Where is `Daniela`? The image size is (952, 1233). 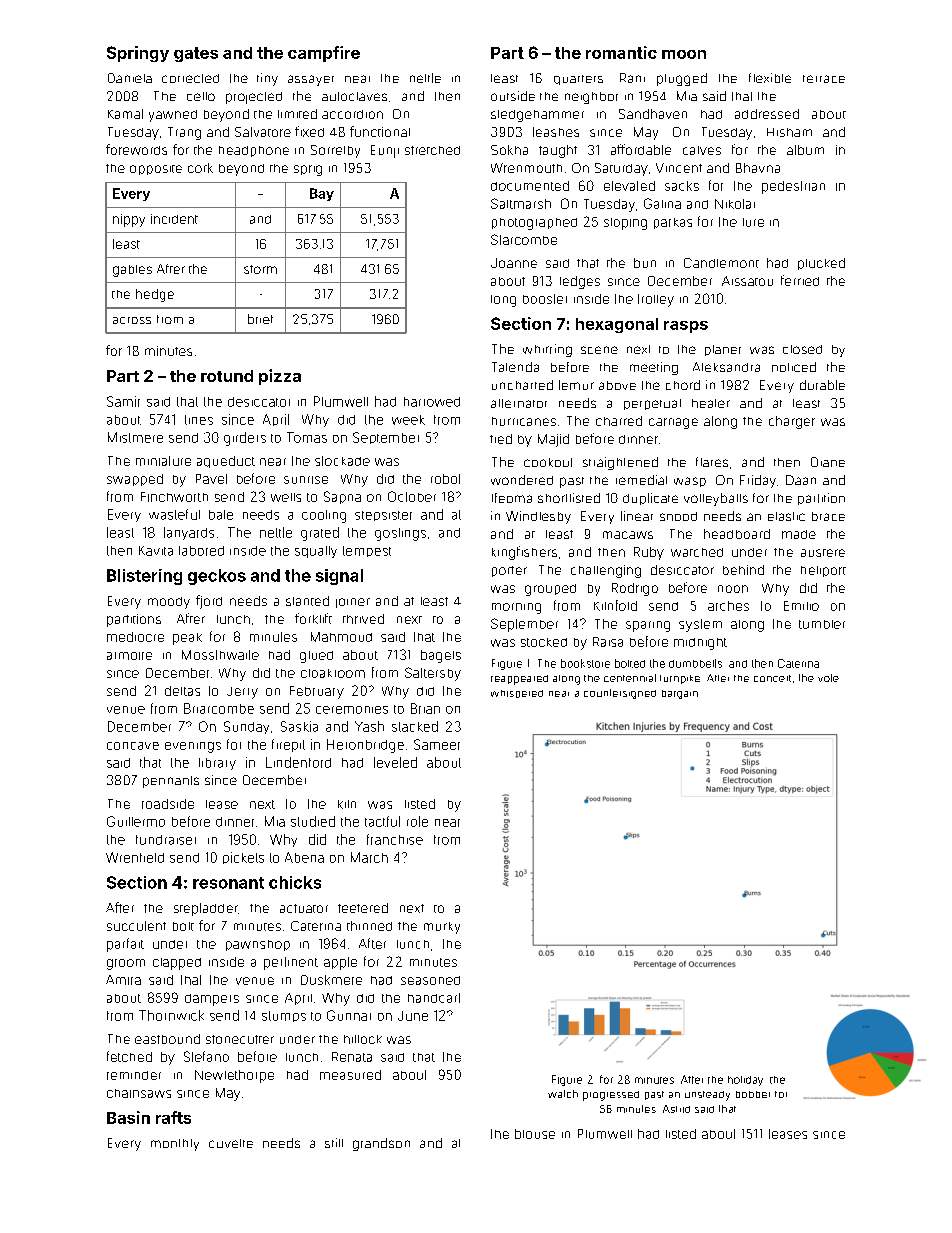 Daniela is located at coordinates (130, 78).
